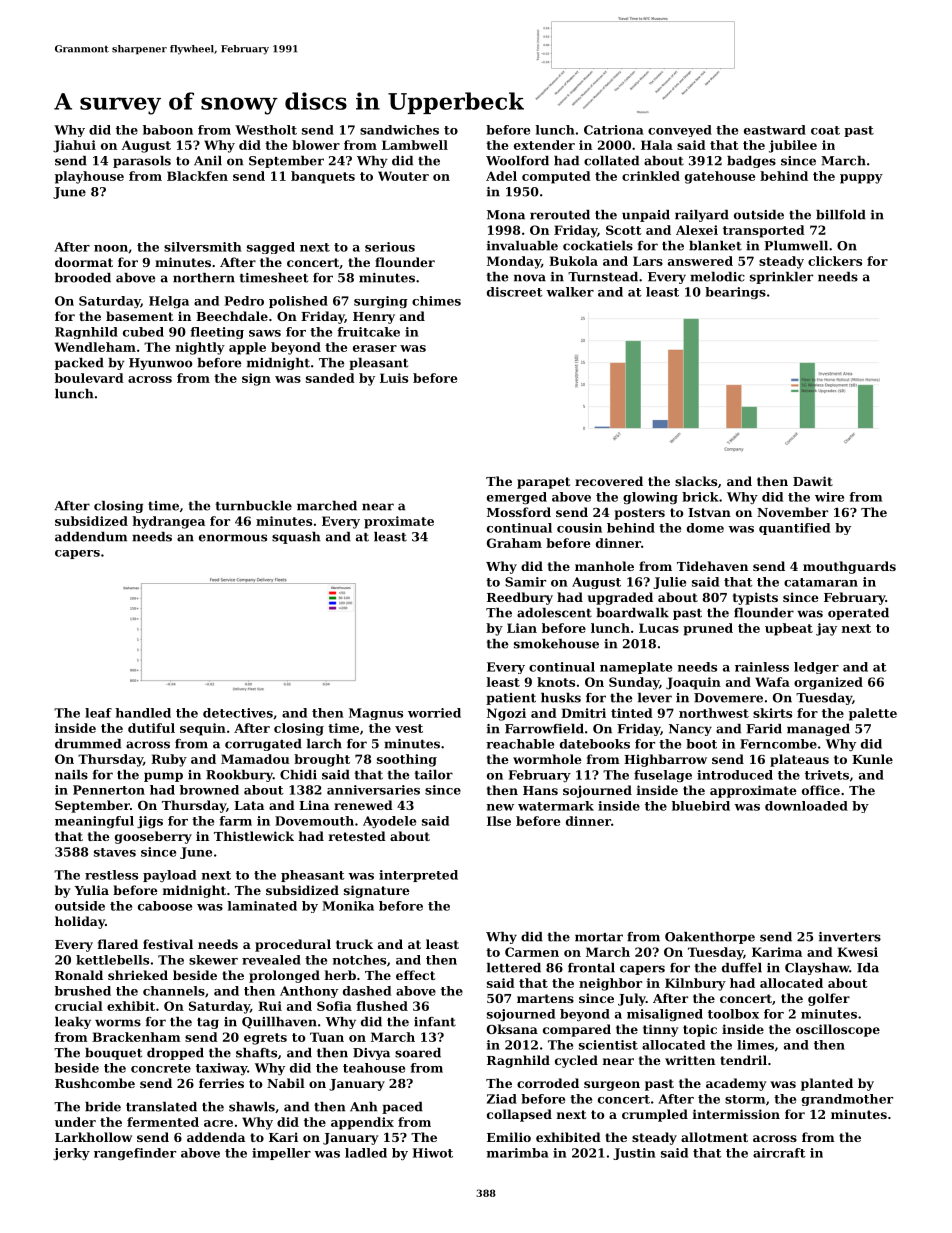 The width and height of the page is (952, 1233). Describe the element at coordinates (403, 176) in the page. I see `Wouter` at that location.
